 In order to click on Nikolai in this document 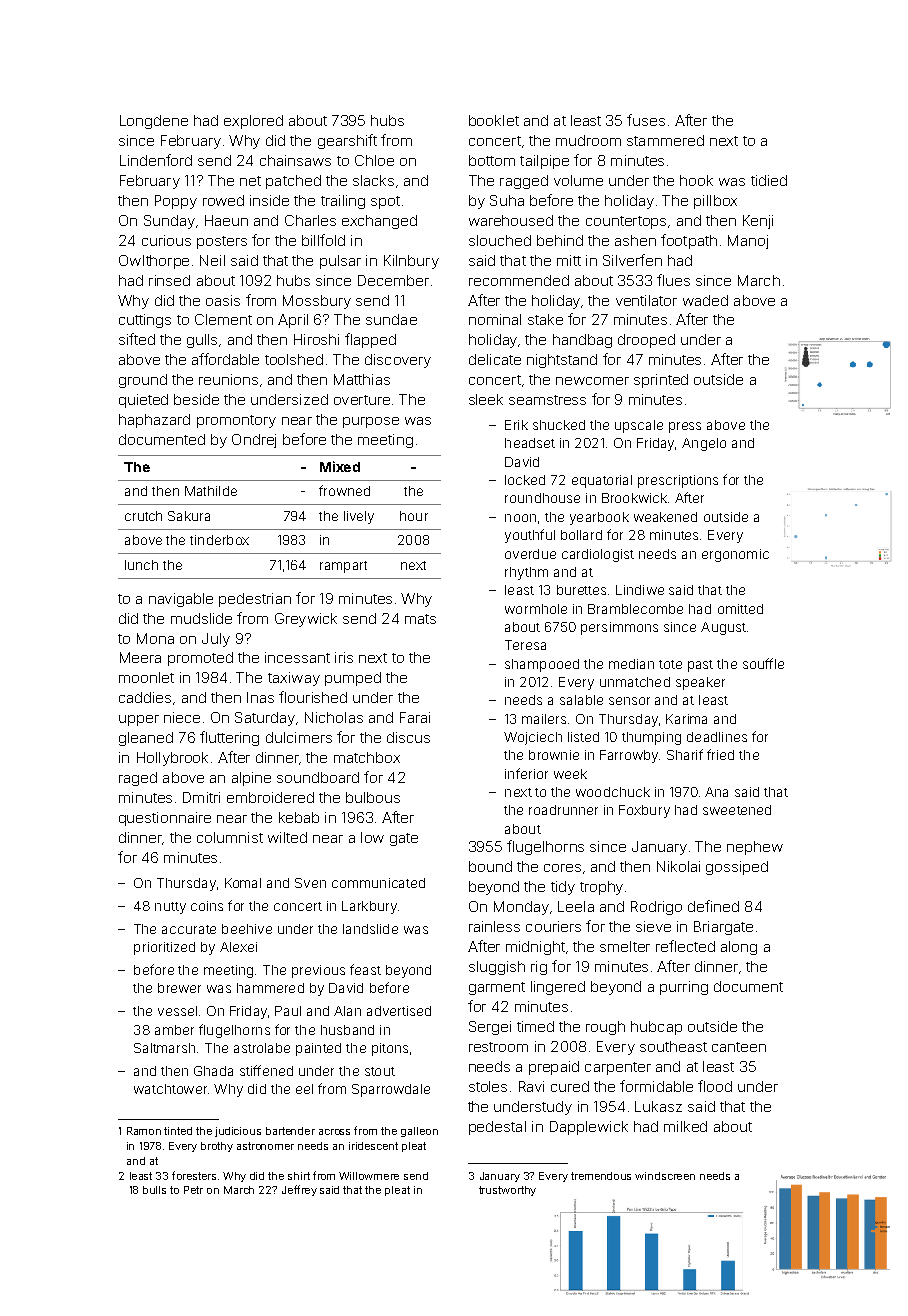, I will do `click(678, 866)`.
